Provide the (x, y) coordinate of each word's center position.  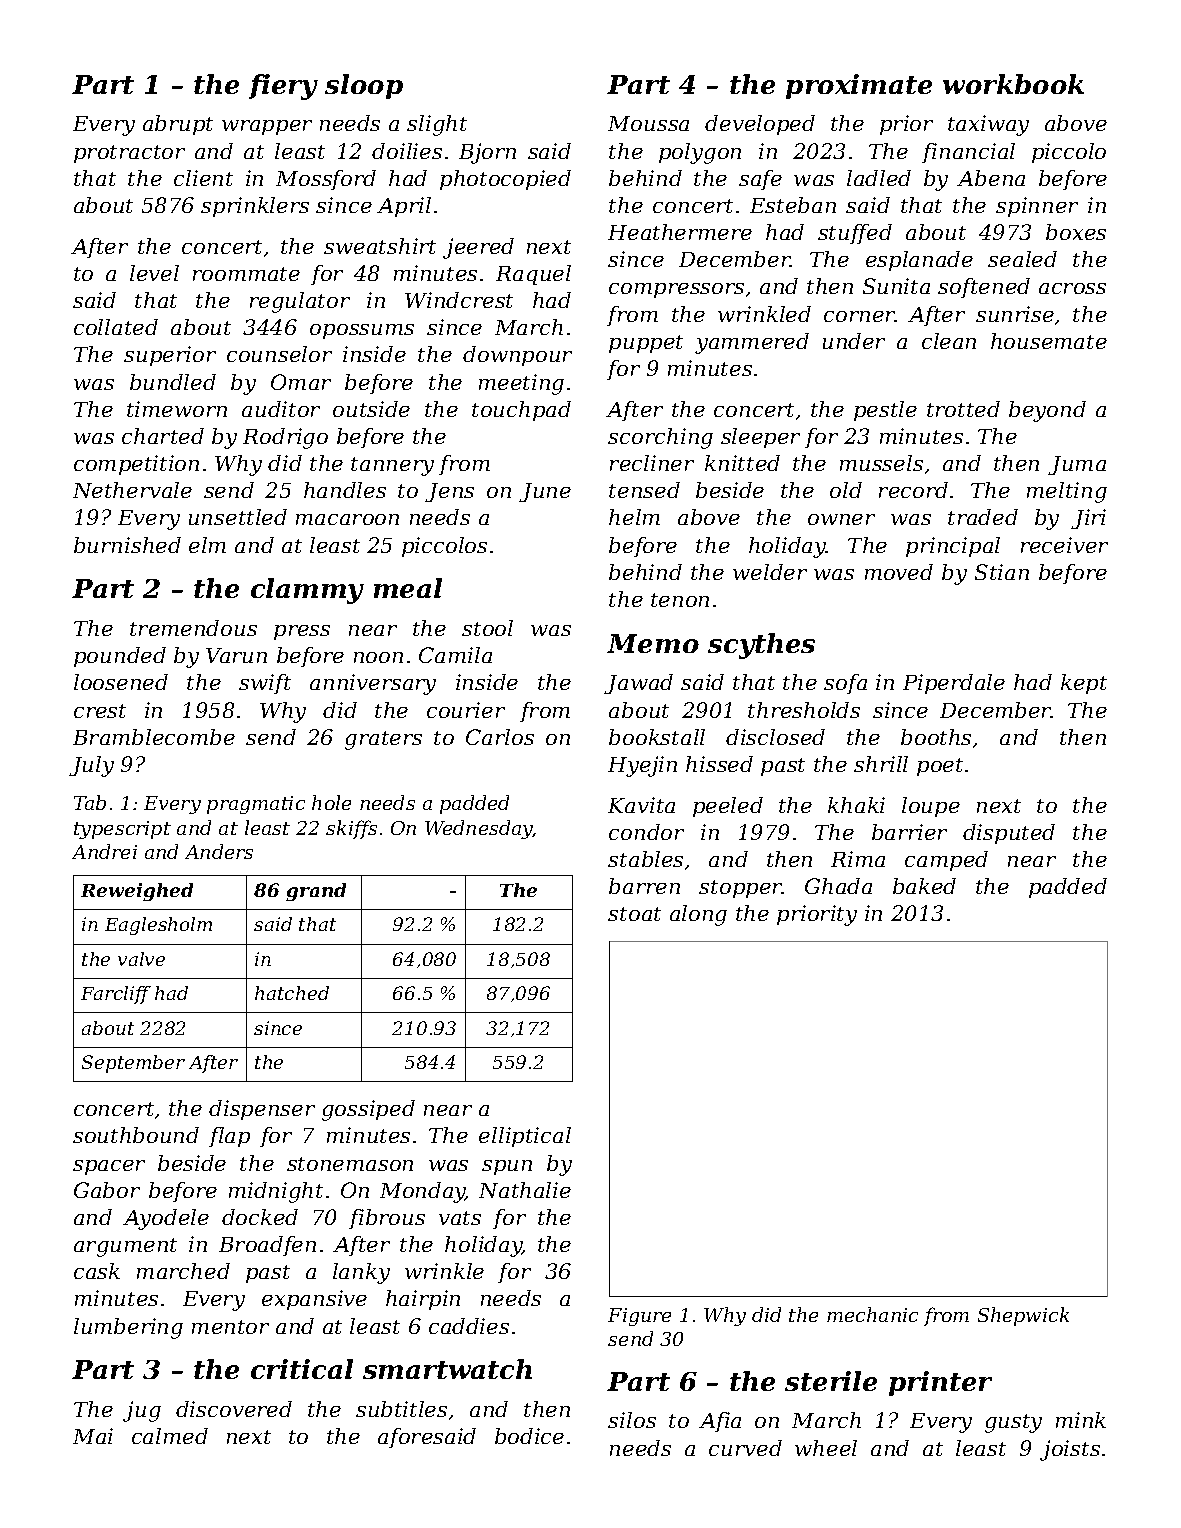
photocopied (505, 180)
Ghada (838, 886)
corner (859, 316)
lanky (361, 1273)
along (698, 915)
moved (899, 572)
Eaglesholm (158, 926)
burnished (127, 545)
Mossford (326, 180)
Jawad (638, 684)
